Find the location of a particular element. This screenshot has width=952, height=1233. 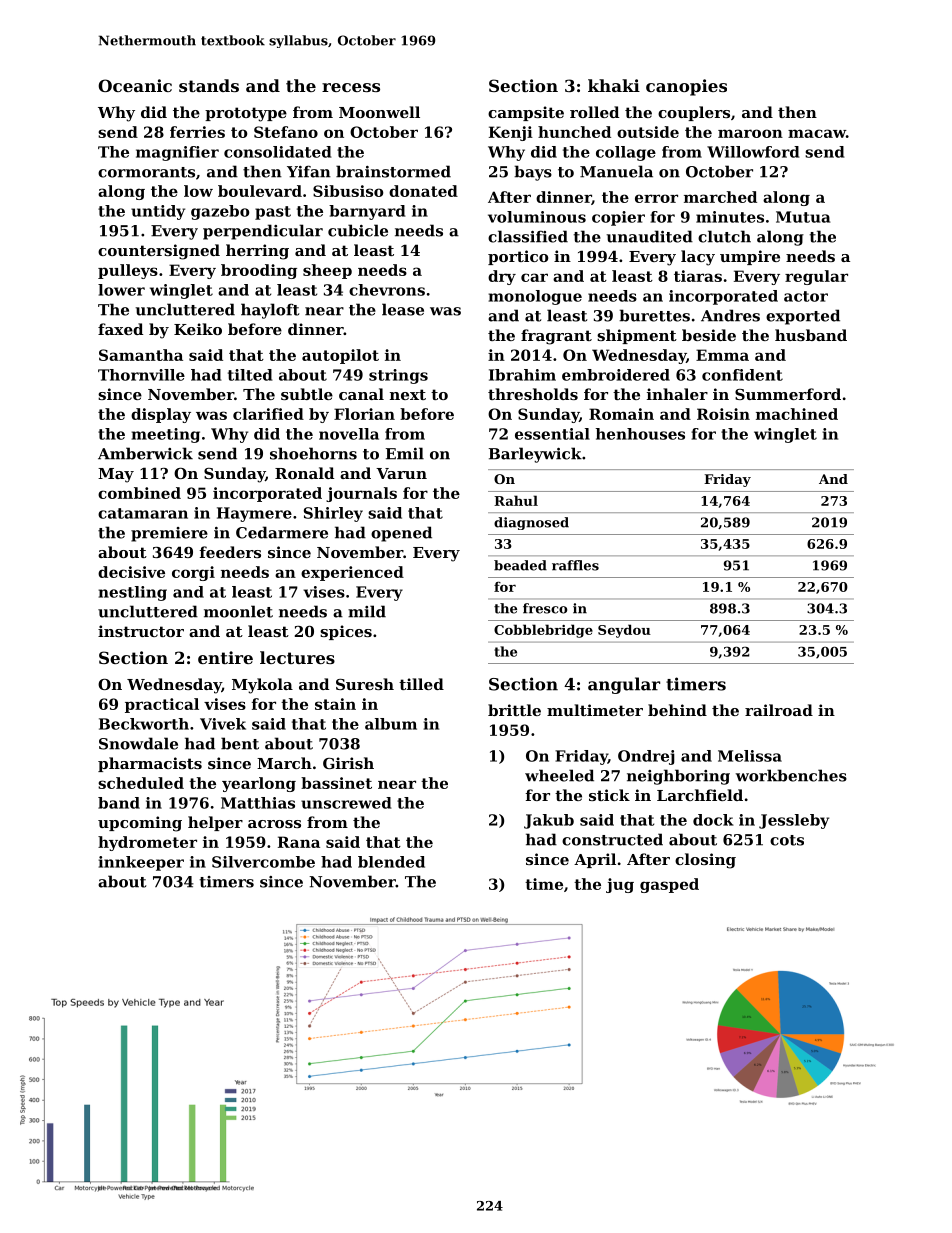

upcoming is located at coordinates (140, 824).
